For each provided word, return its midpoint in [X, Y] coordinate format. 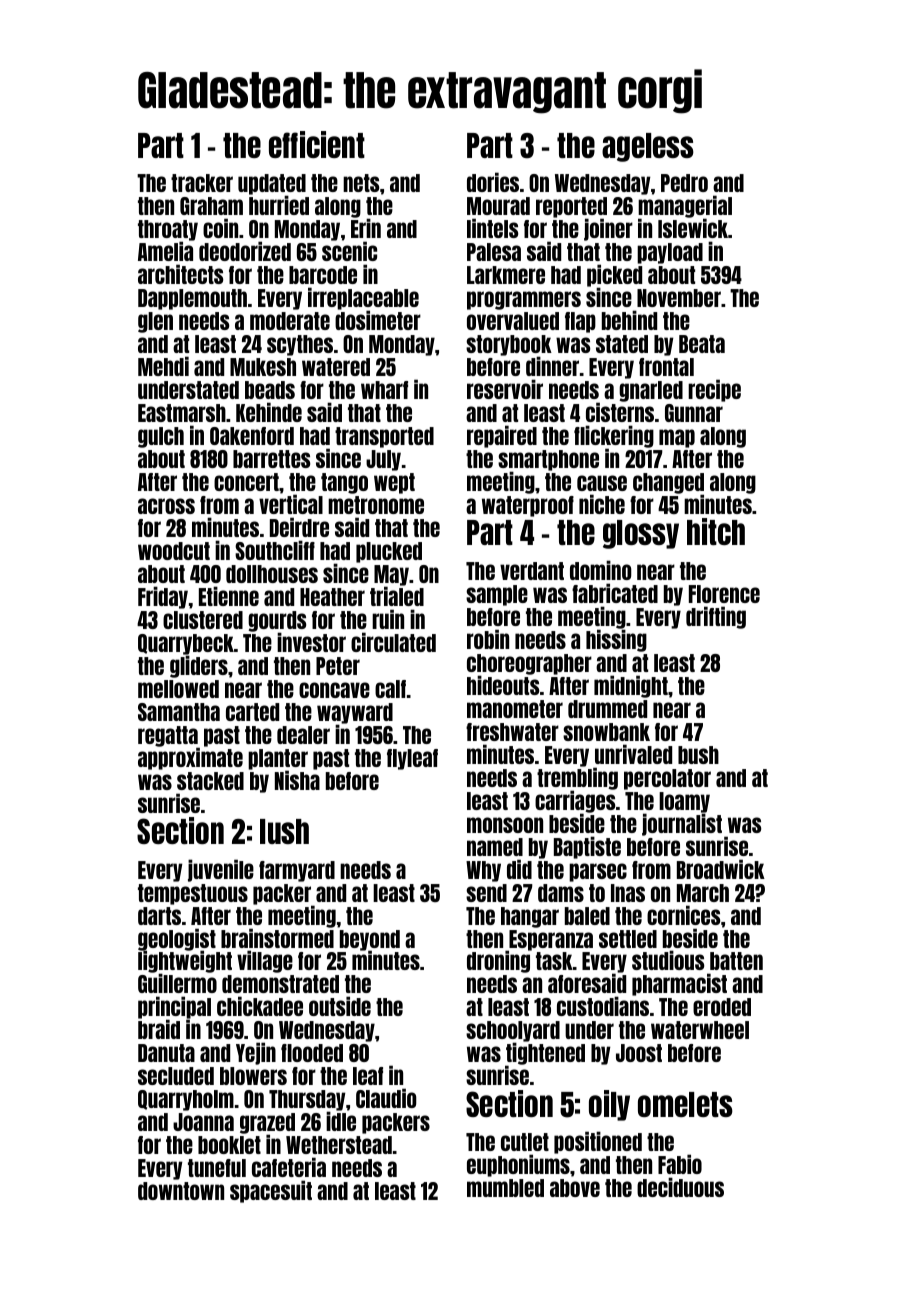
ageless [648, 147]
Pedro [684, 183]
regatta [168, 737]
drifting [716, 617]
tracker [202, 183]
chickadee [260, 1006]
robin [488, 639]
